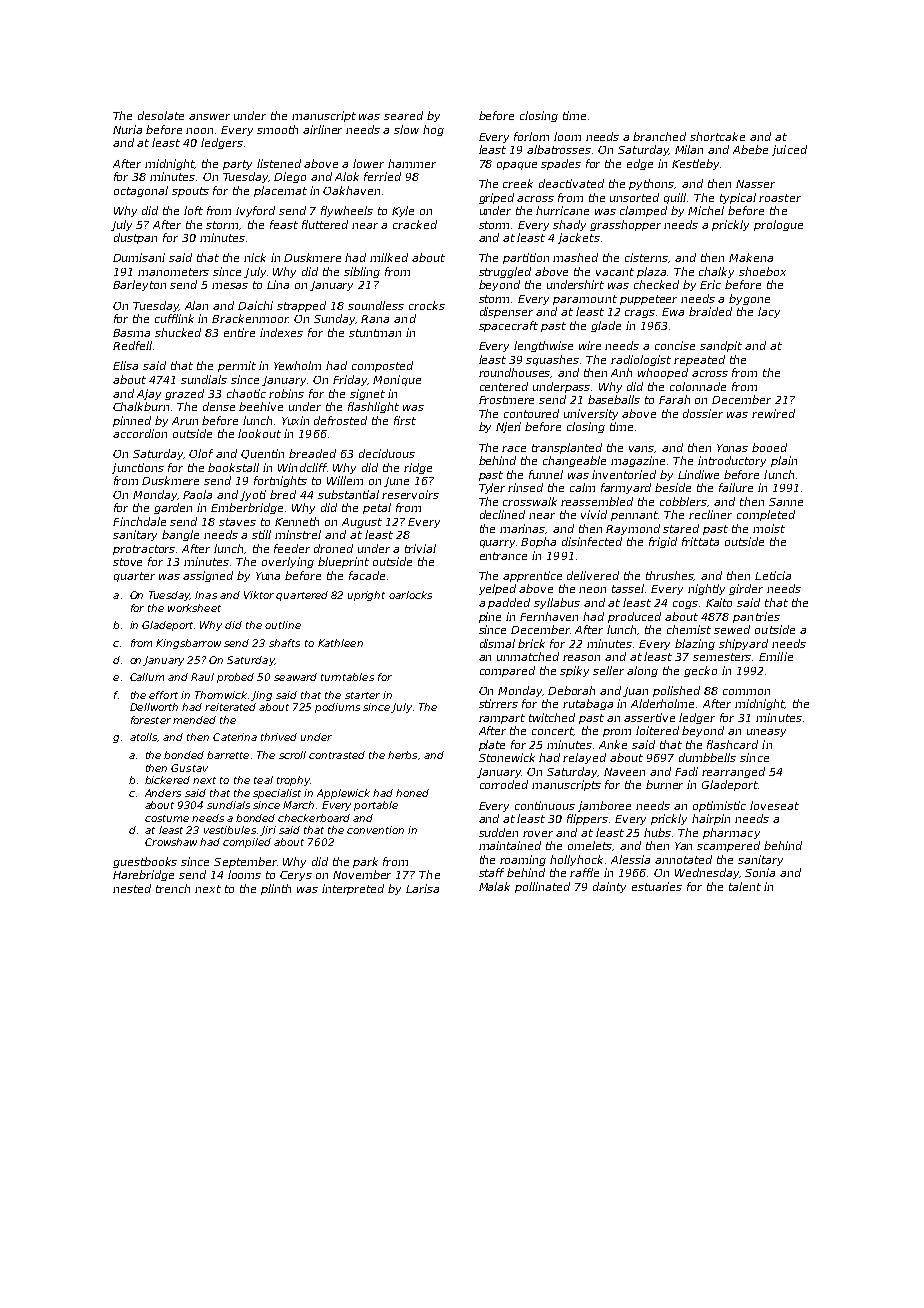 This screenshot has height=1308, width=924. I want to click on Nuria, so click(127, 129).
